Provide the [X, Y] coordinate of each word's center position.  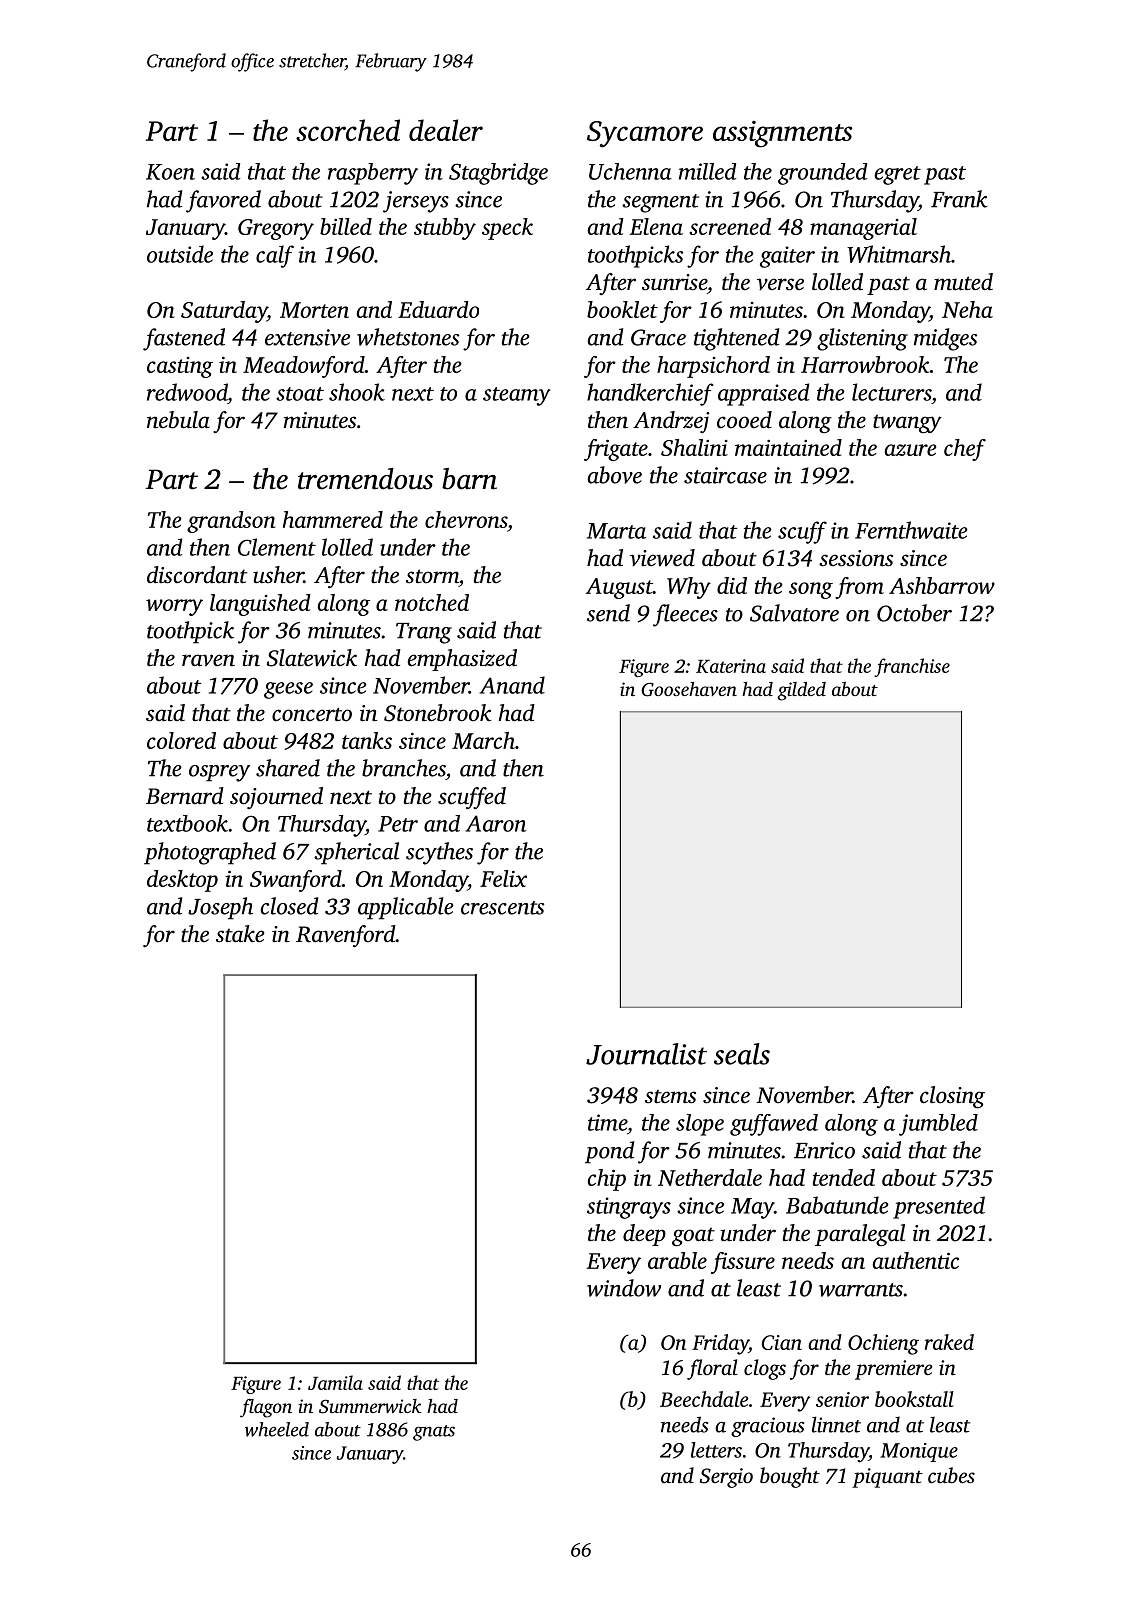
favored [223, 201]
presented [939, 1207]
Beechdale [704, 1399]
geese [288, 690]
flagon [266, 1408]
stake [240, 934]
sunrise [674, 282]
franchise [912, 667]
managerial [863, 229]
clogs [765, 1369]
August [619, 588]
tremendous [365, 479]
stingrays [629, 1208]
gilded [801, 691]
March [483, 740]
